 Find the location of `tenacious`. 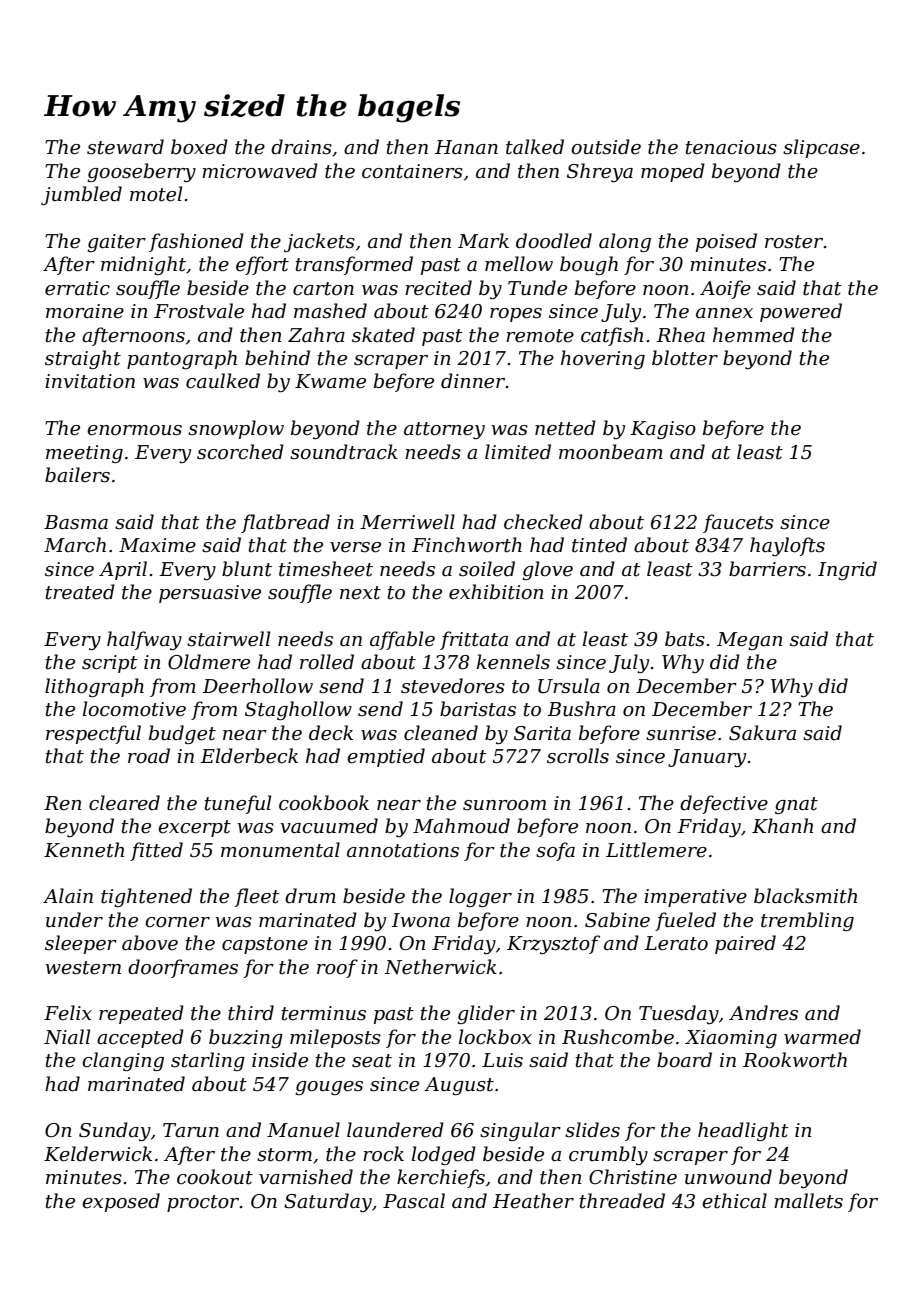

tenacious is located at coordinates (731, 147).
